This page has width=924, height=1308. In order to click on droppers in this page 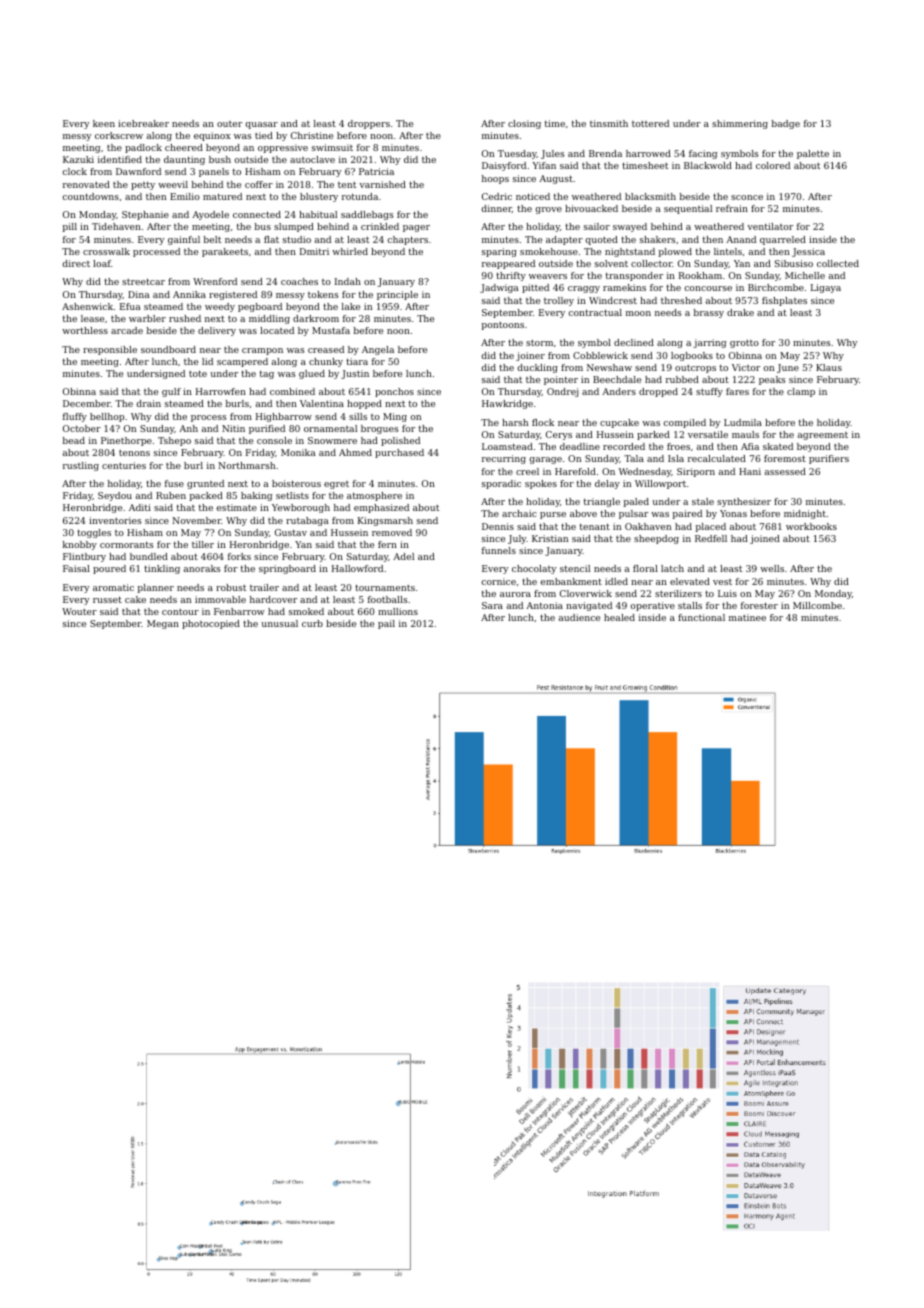, I will do `click(369, 124)`.
